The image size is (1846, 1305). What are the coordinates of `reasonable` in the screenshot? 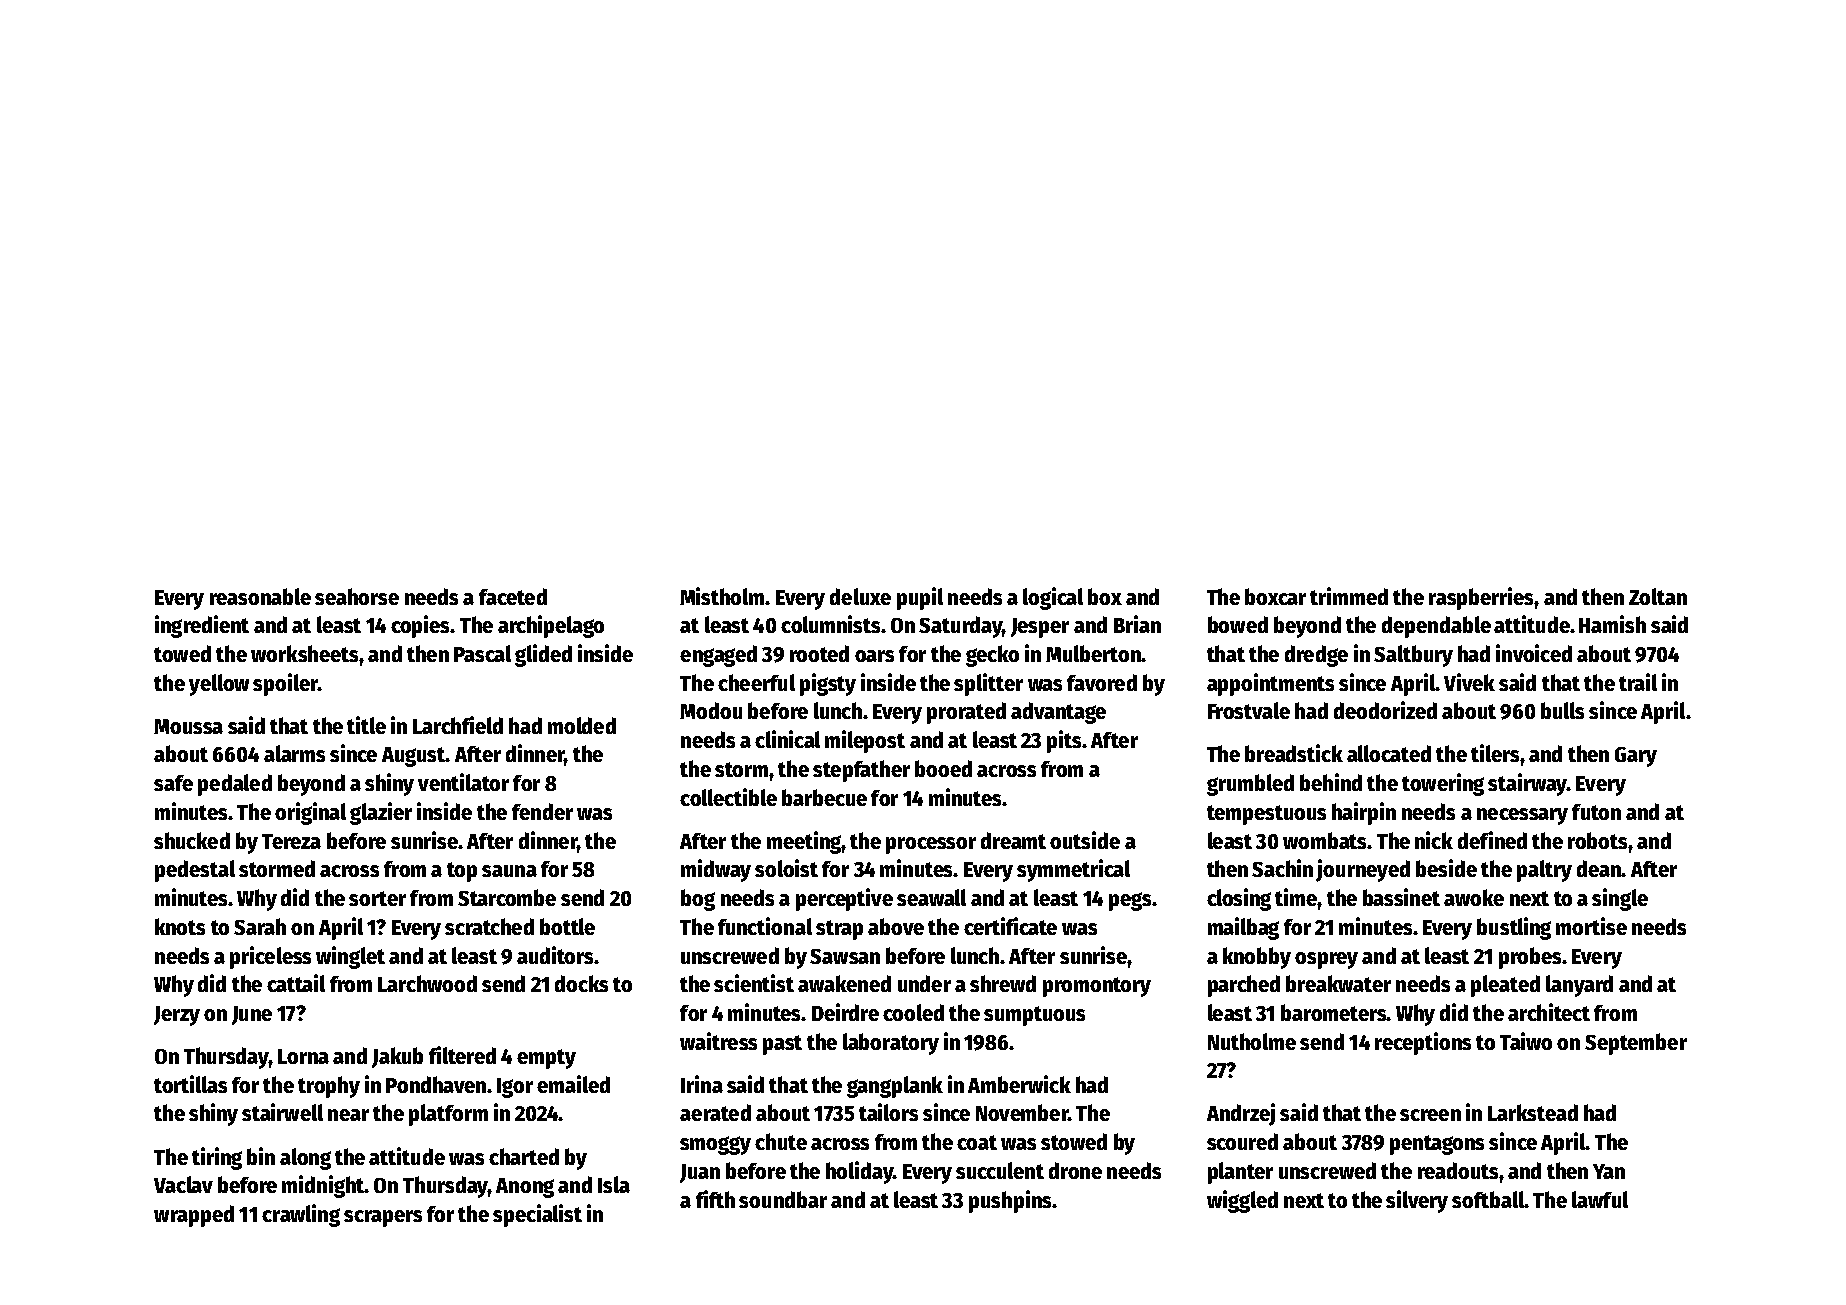 It's located at (260, 596).
